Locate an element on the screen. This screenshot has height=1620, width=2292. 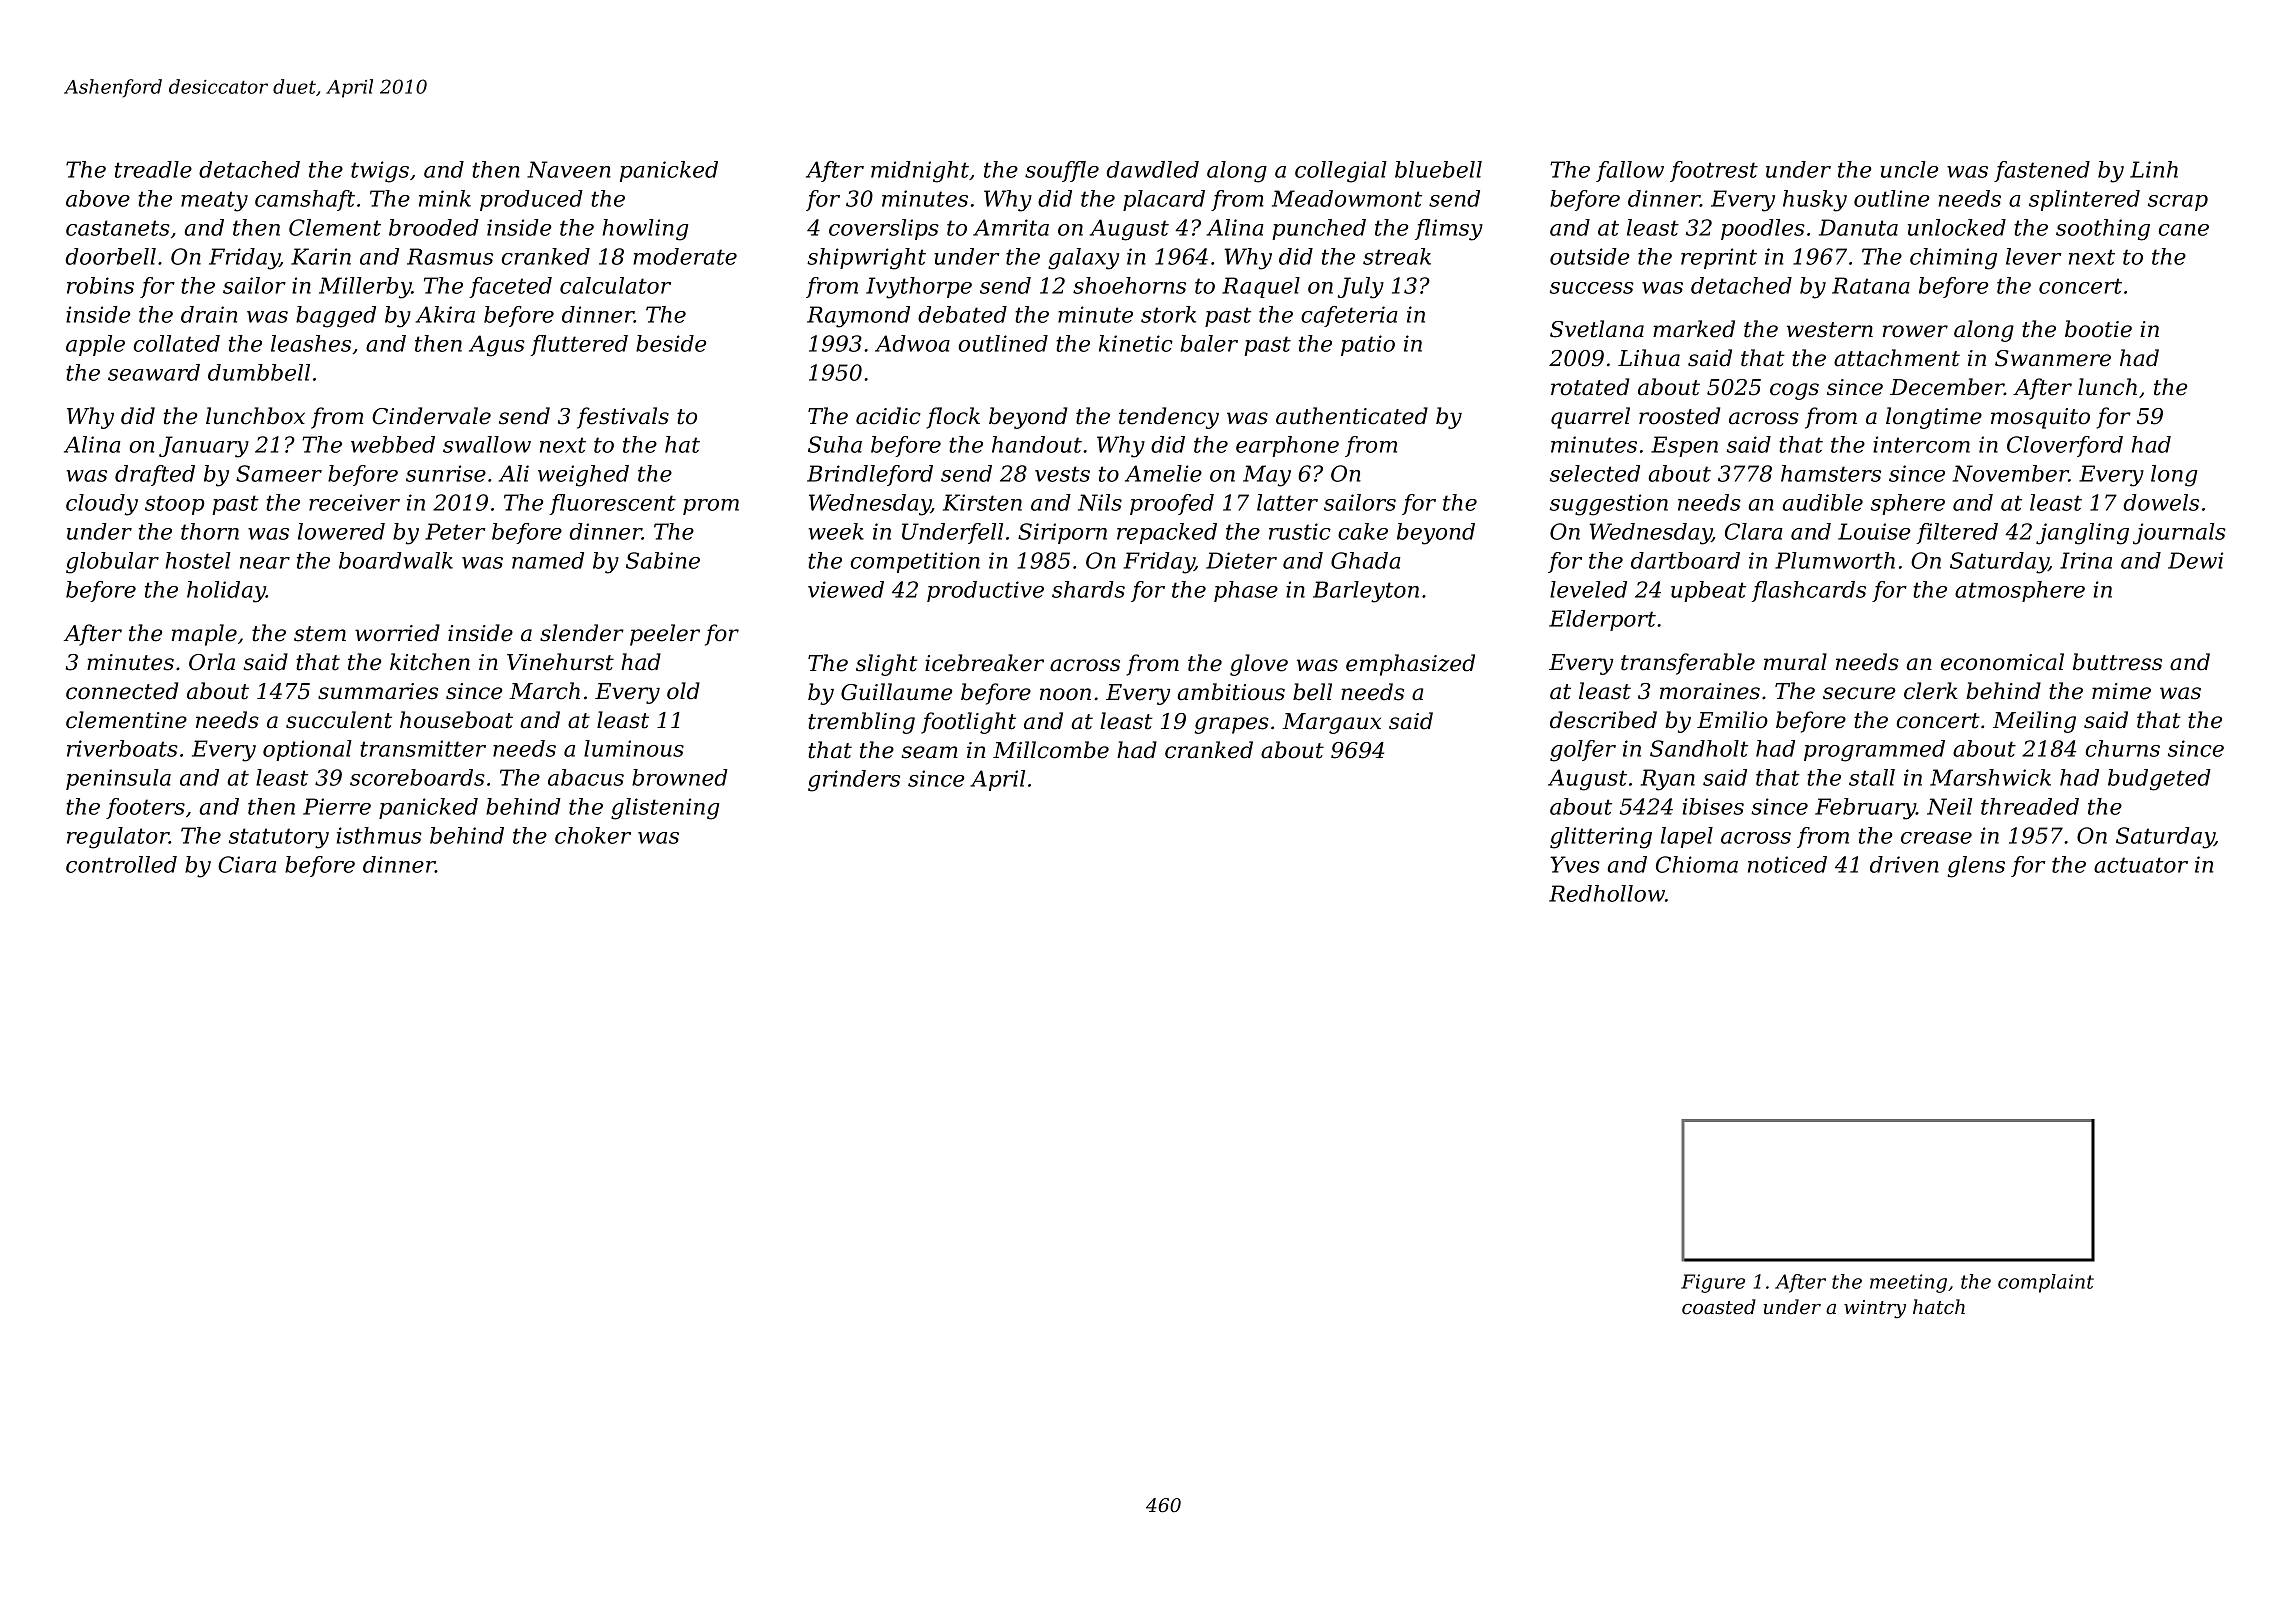
secure is located at coordinates (1859, 693).
